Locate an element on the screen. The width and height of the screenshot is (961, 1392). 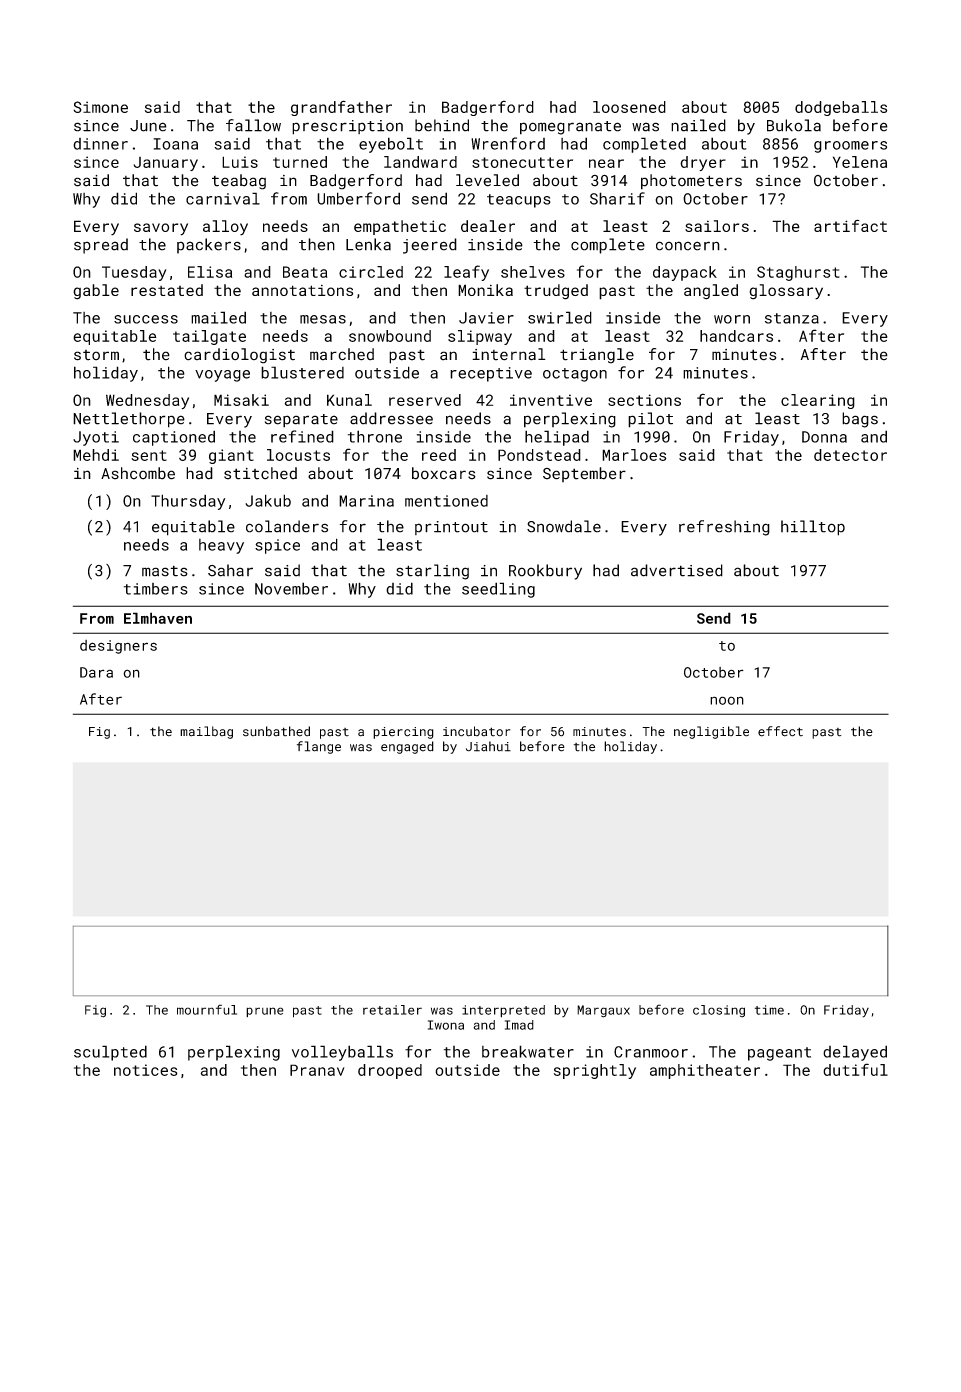
Bukola is located at coordinates (794, 125).
